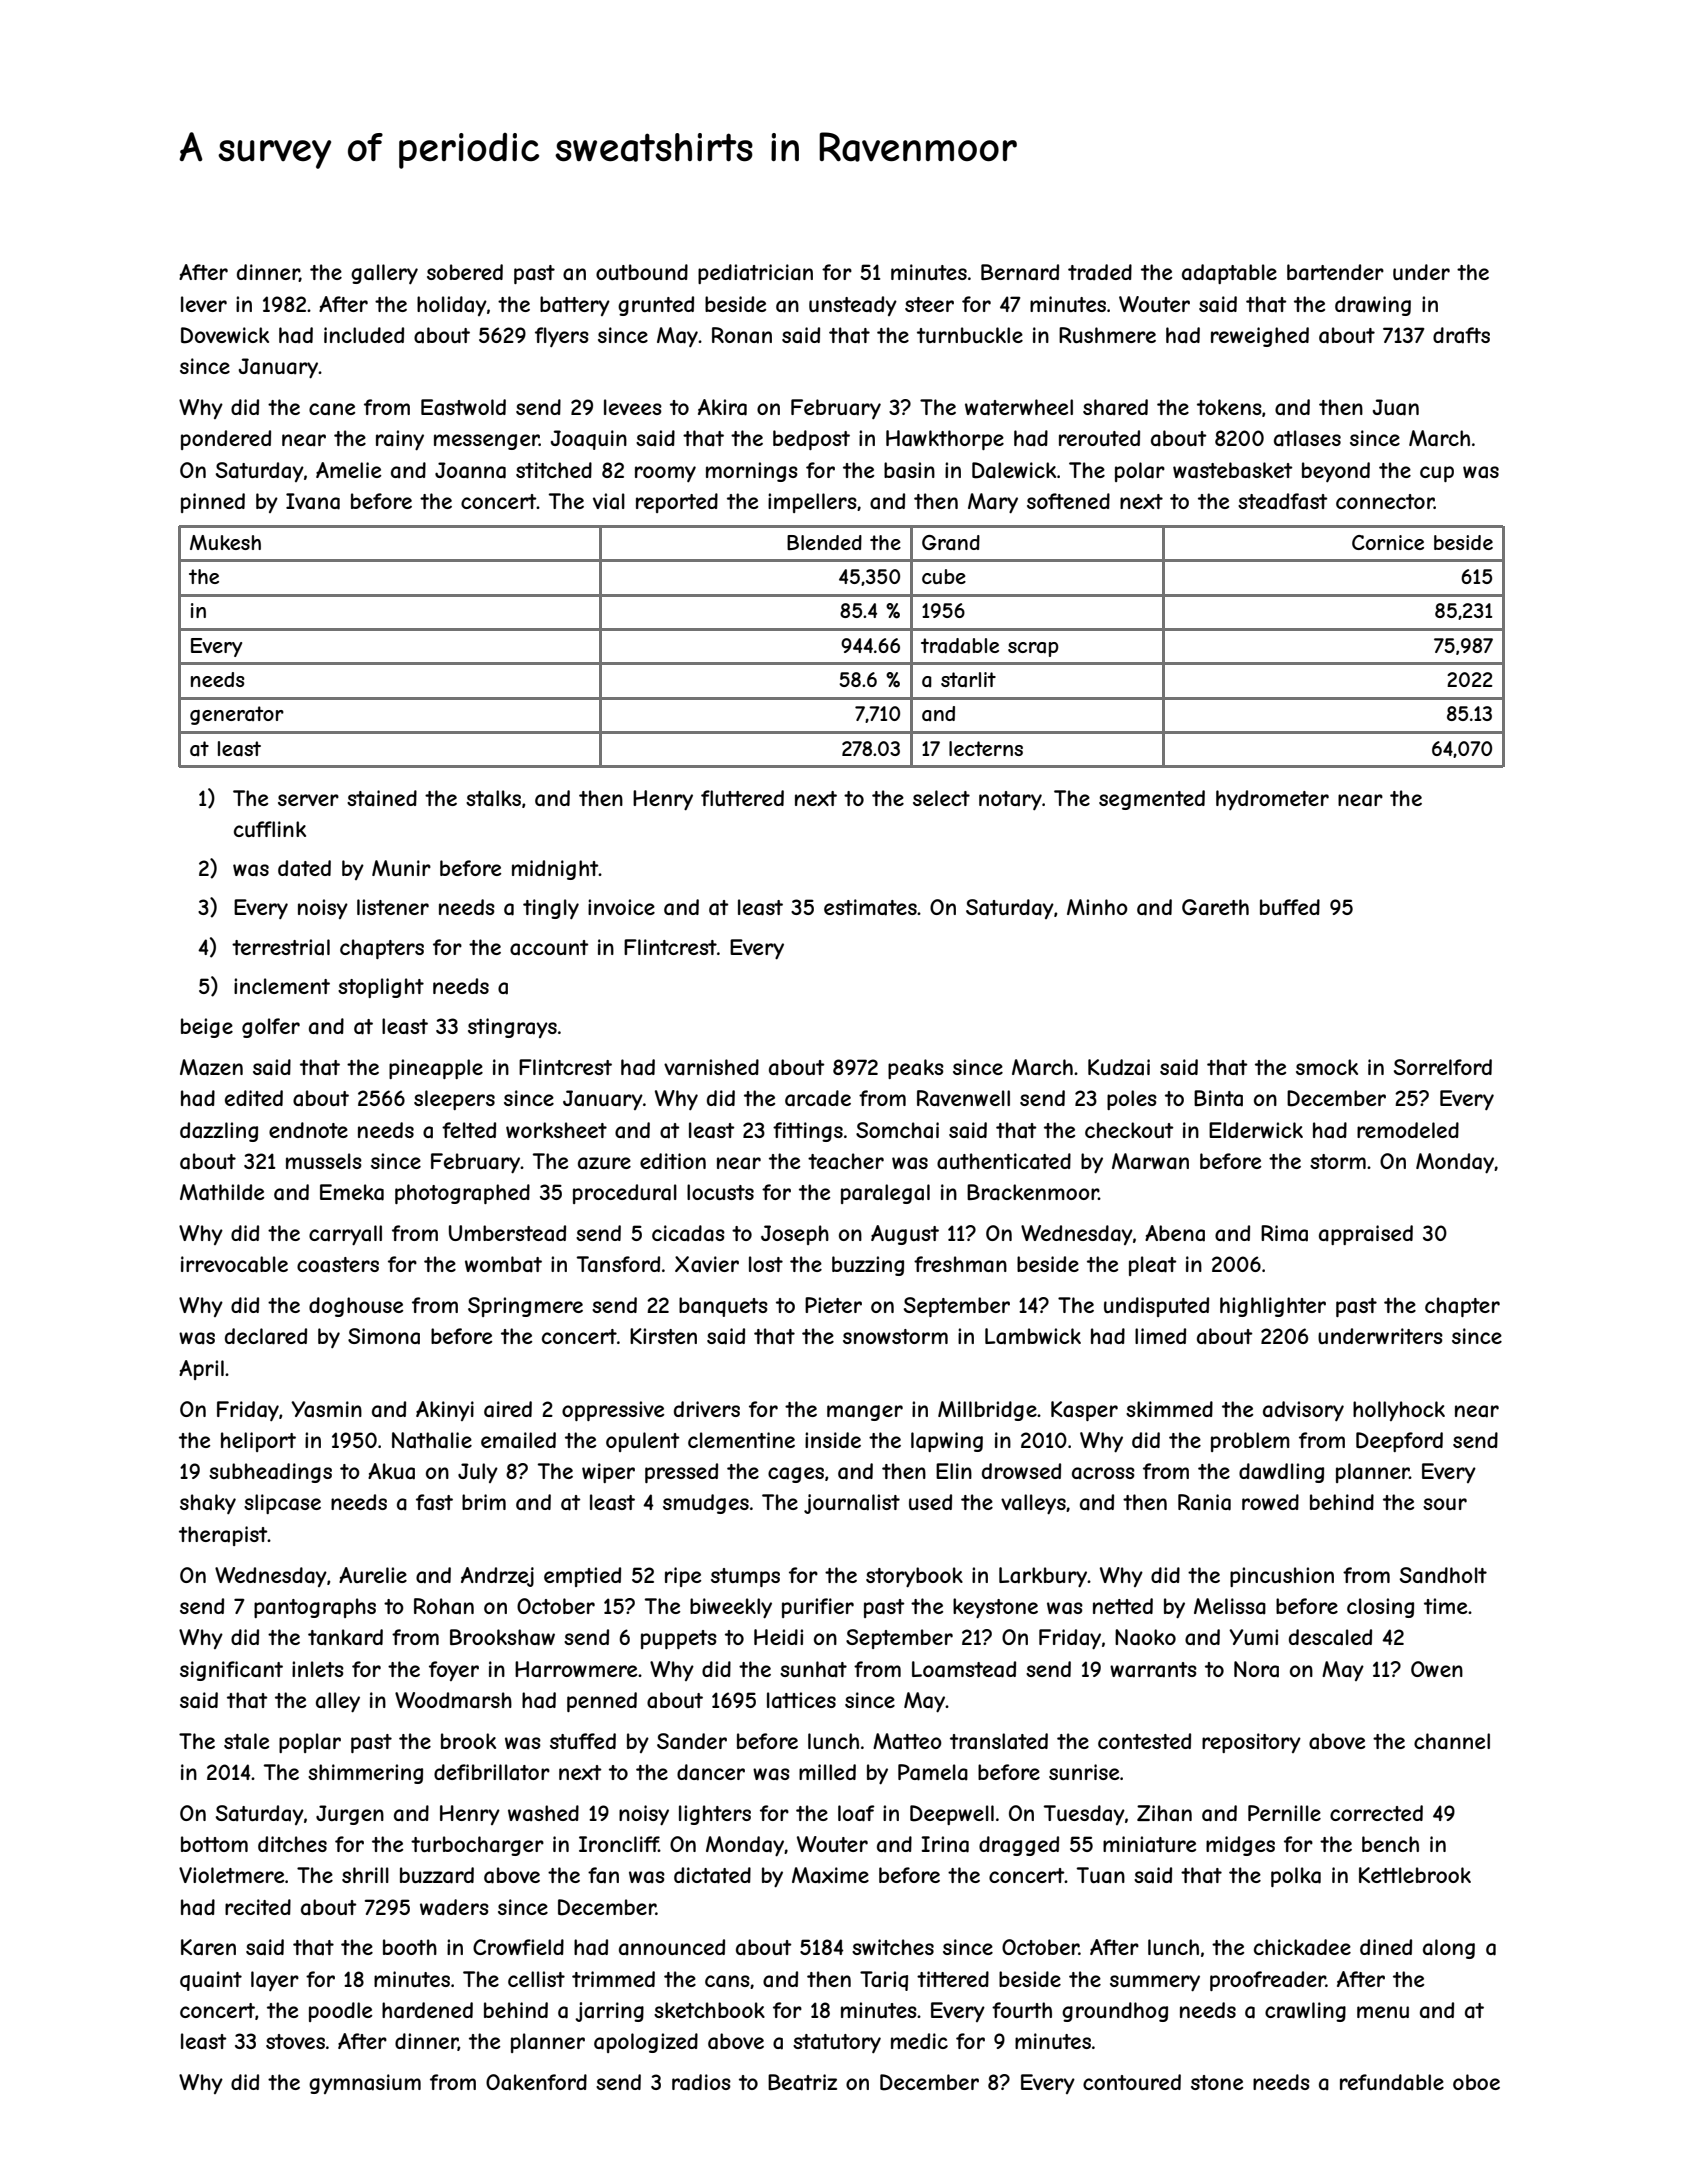  What do you see at coordinates (1020, 272) in the screenshot?
I see `Bernard` at bounding box center [1020, 272].
